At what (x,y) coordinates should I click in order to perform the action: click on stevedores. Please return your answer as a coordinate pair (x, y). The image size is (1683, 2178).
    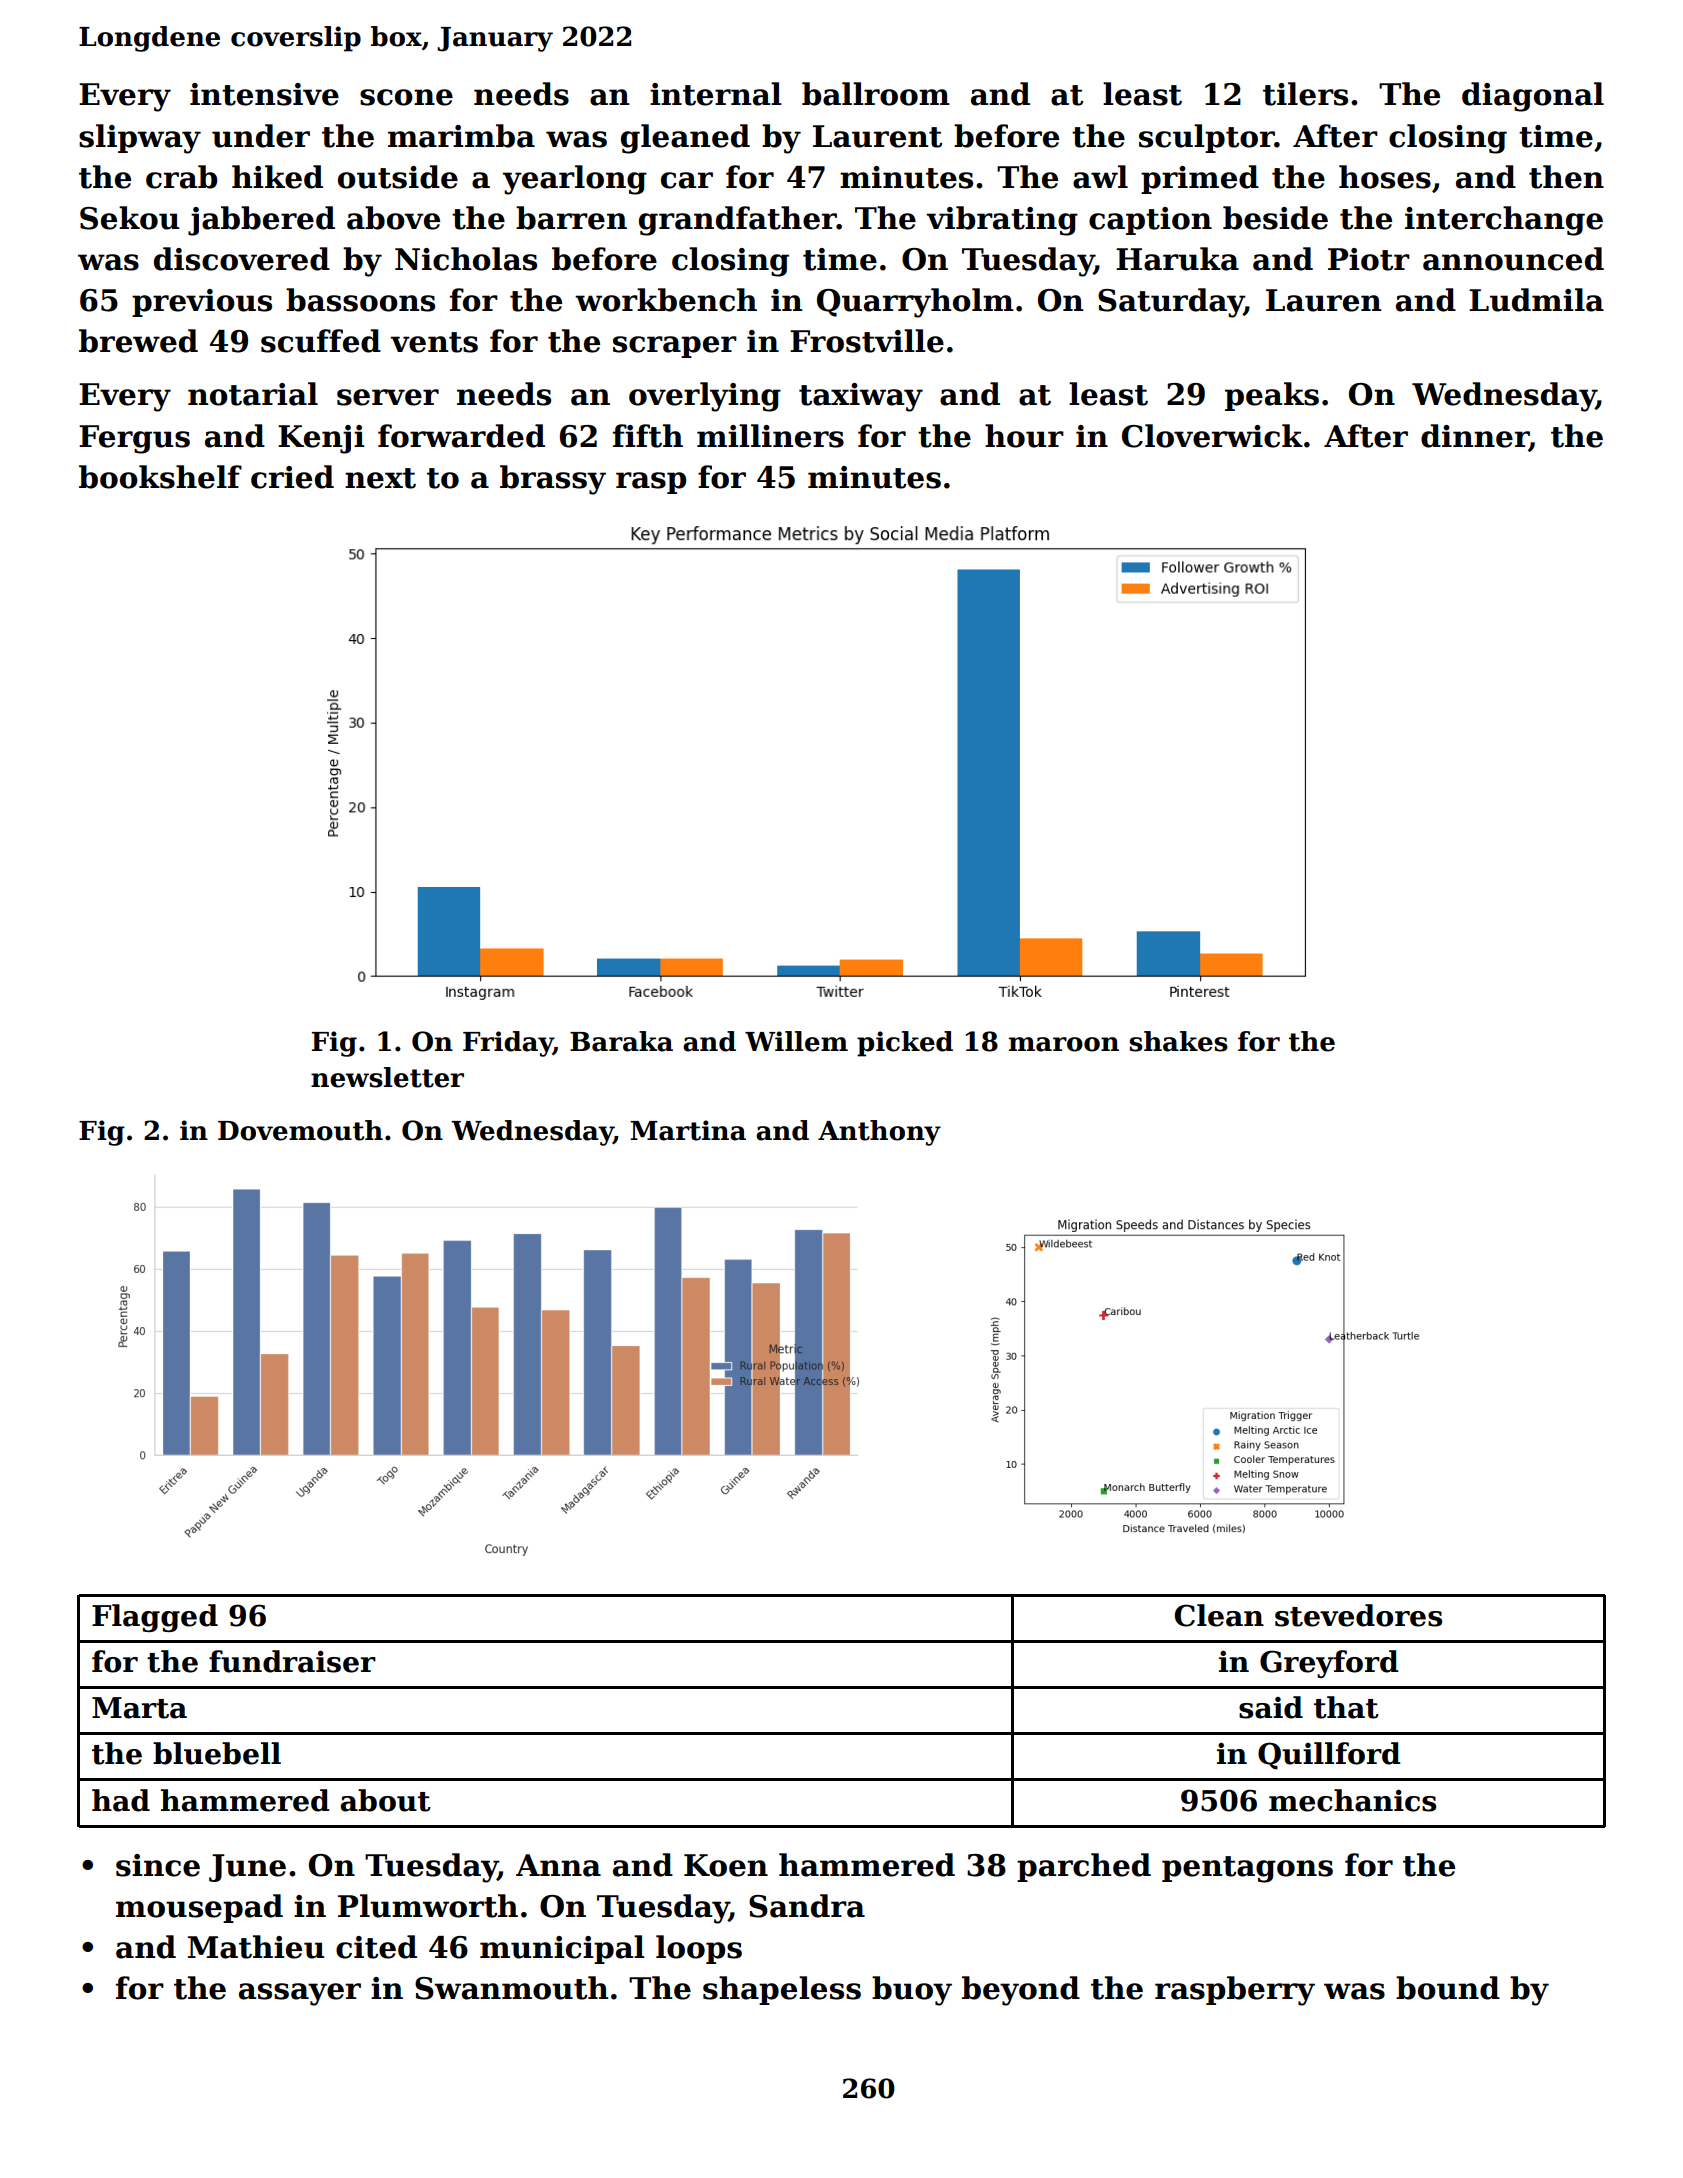
    Looking at the image, I should click on (1358, 1615).
